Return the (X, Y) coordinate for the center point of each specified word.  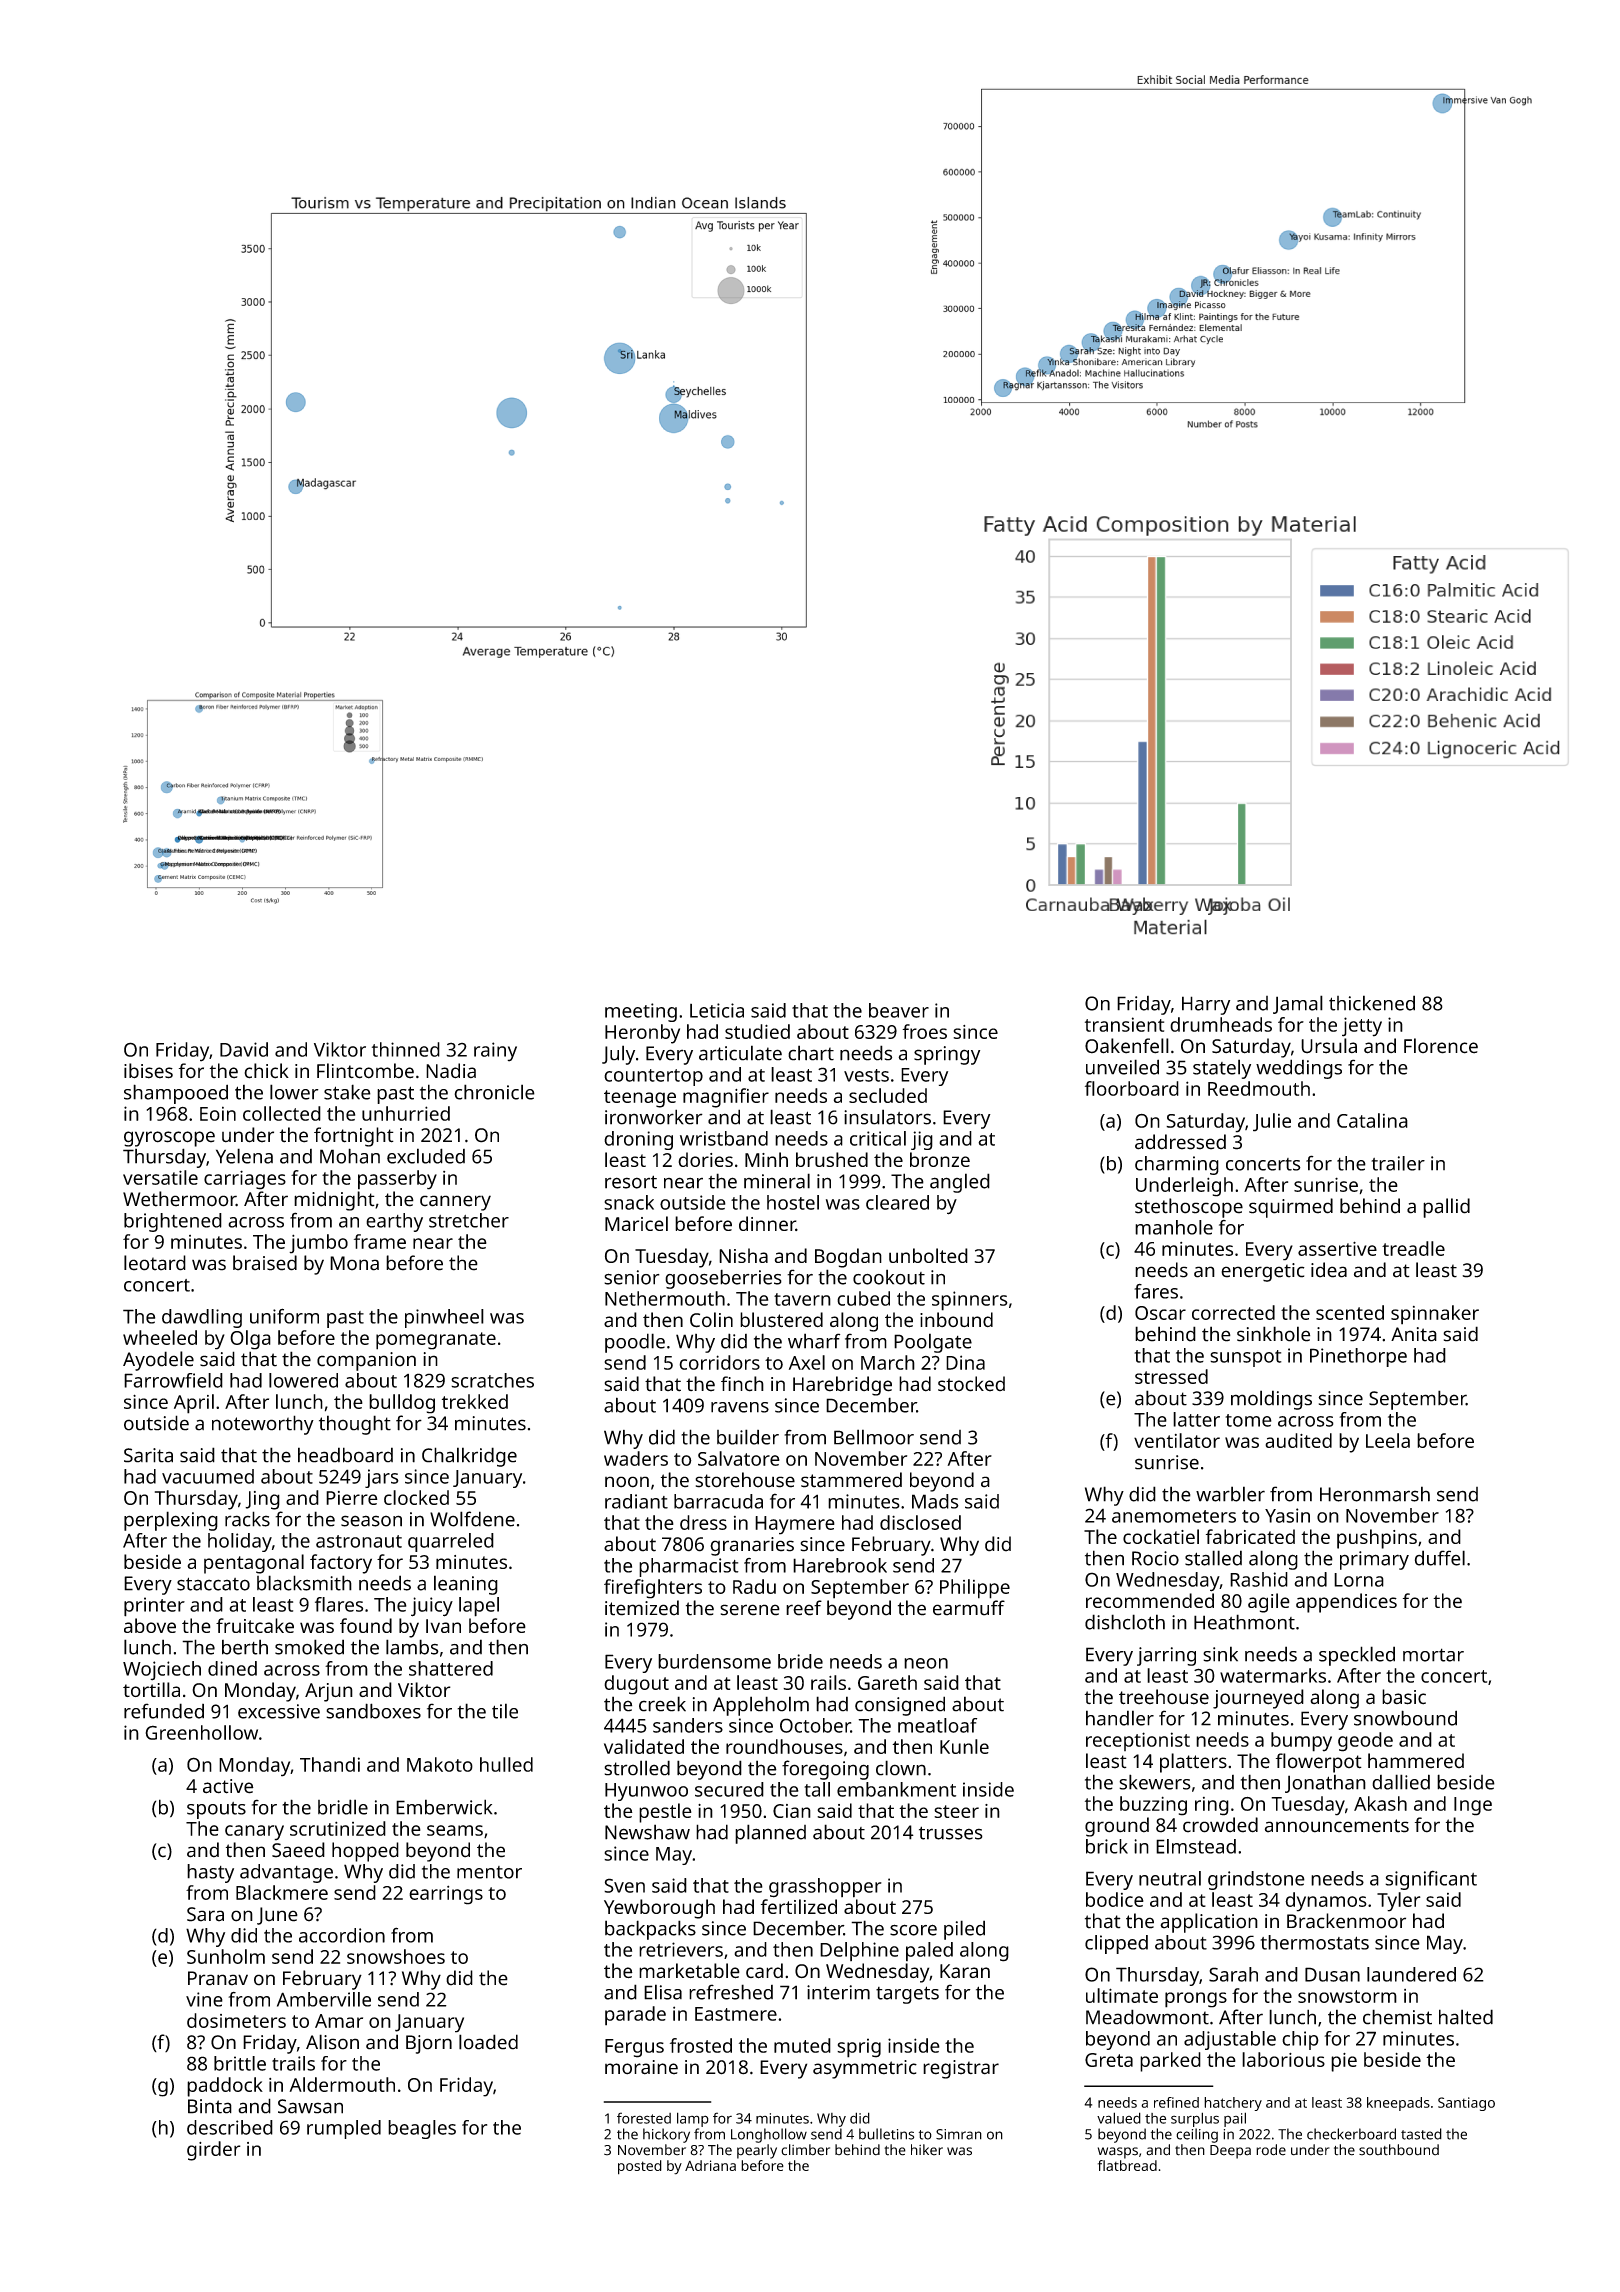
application (1209, 1923)
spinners (970, 1301)
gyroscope (169, 1139)
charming (1177, 1165)
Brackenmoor (1346, 1921)
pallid (1446, 1208)
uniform (284, 1316)
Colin (711, 1320)
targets (907, 1995)
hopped (365, 1852)
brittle (240, 2063)
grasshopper (825, 1888)
